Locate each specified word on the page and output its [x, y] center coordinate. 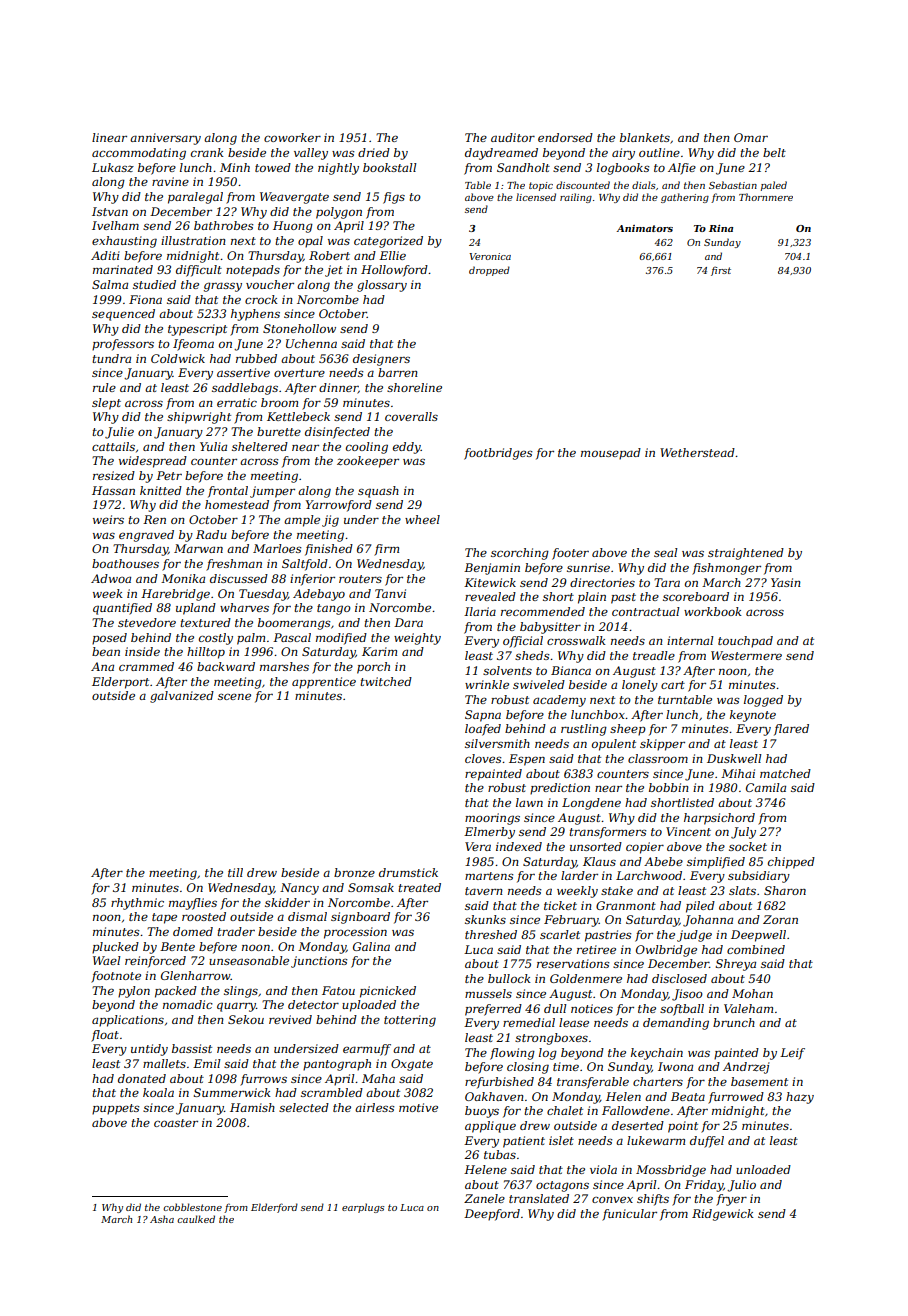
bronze [354, 872]
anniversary [165, 139]
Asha [162, 1219]
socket [748, 846]
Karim [379, 651]
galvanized [182, 697]
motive [418, 1107]
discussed [239, 578]
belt [774, 152]
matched [785, 773]
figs [394, 198]
